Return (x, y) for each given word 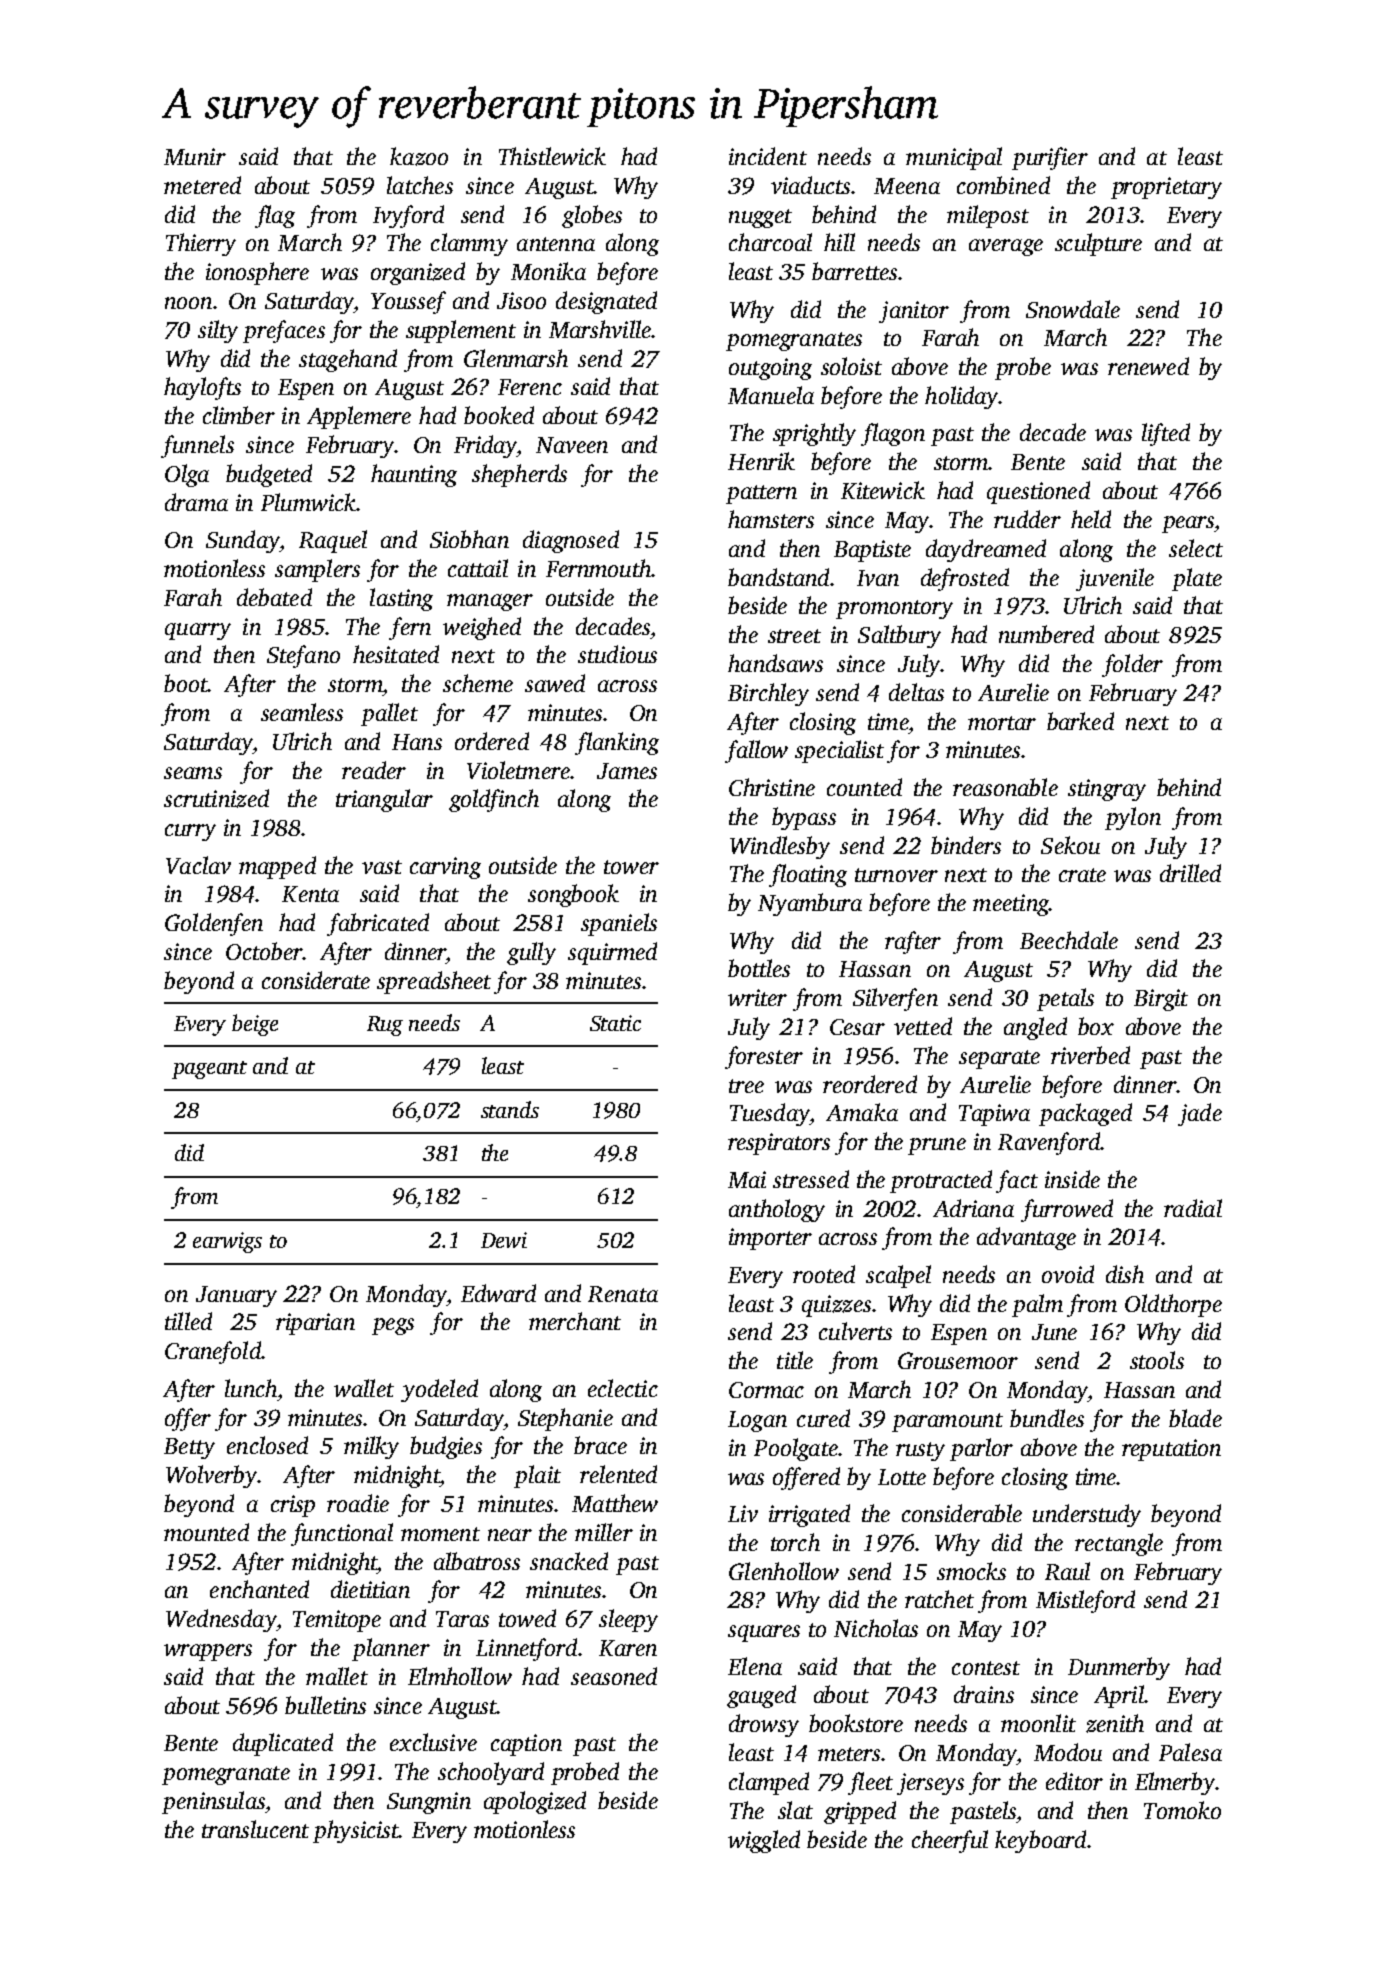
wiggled (764, 1841)
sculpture (1098, 244)
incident (768, 156)
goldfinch (494, 800)
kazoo (419, 156)
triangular (384, 800)
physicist (356, 1831)
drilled (1190, 873)
